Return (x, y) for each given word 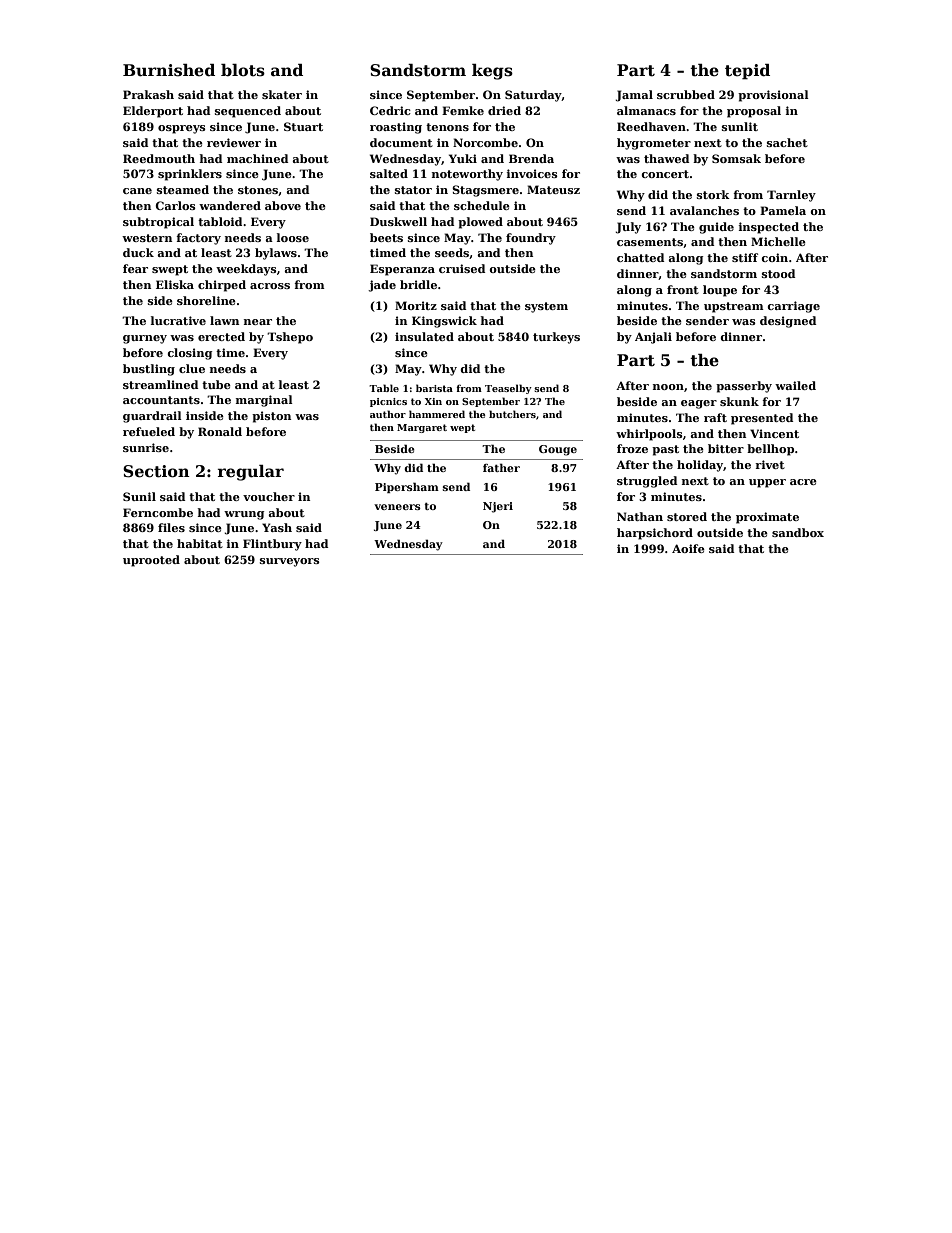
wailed (795, 385)
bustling (149, 370)
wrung (244, 515)
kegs (492, 72)
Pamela (783, 210)
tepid (747, 72)
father (501, 468)
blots (243, 70)
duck (138, 252)
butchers (512, 414)
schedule (482, 205)
